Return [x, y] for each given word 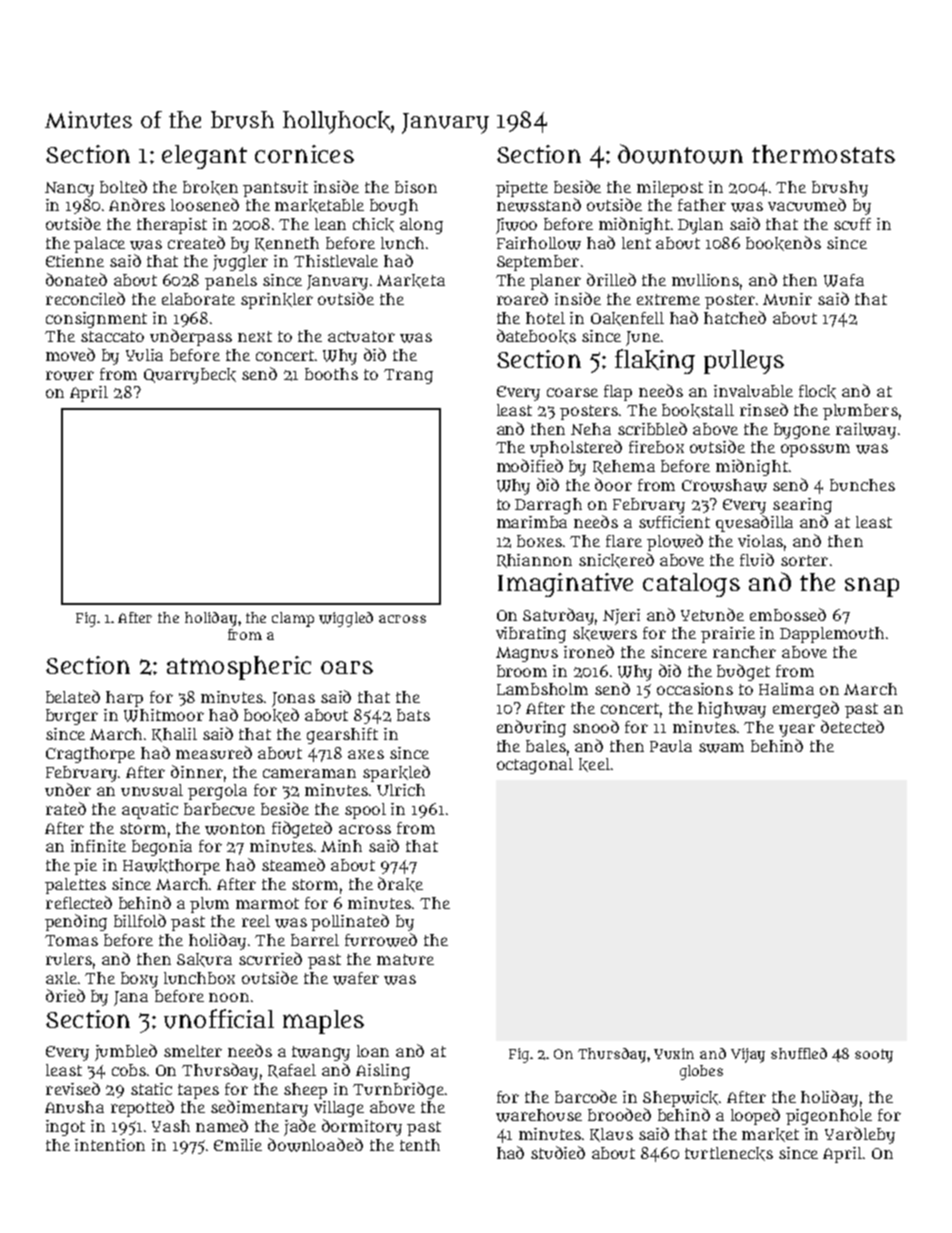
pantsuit [275, 189]
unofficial [219, 1019]
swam [721, 748]
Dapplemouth [832, 635]
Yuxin [674, 1053]
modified [530, 465]
